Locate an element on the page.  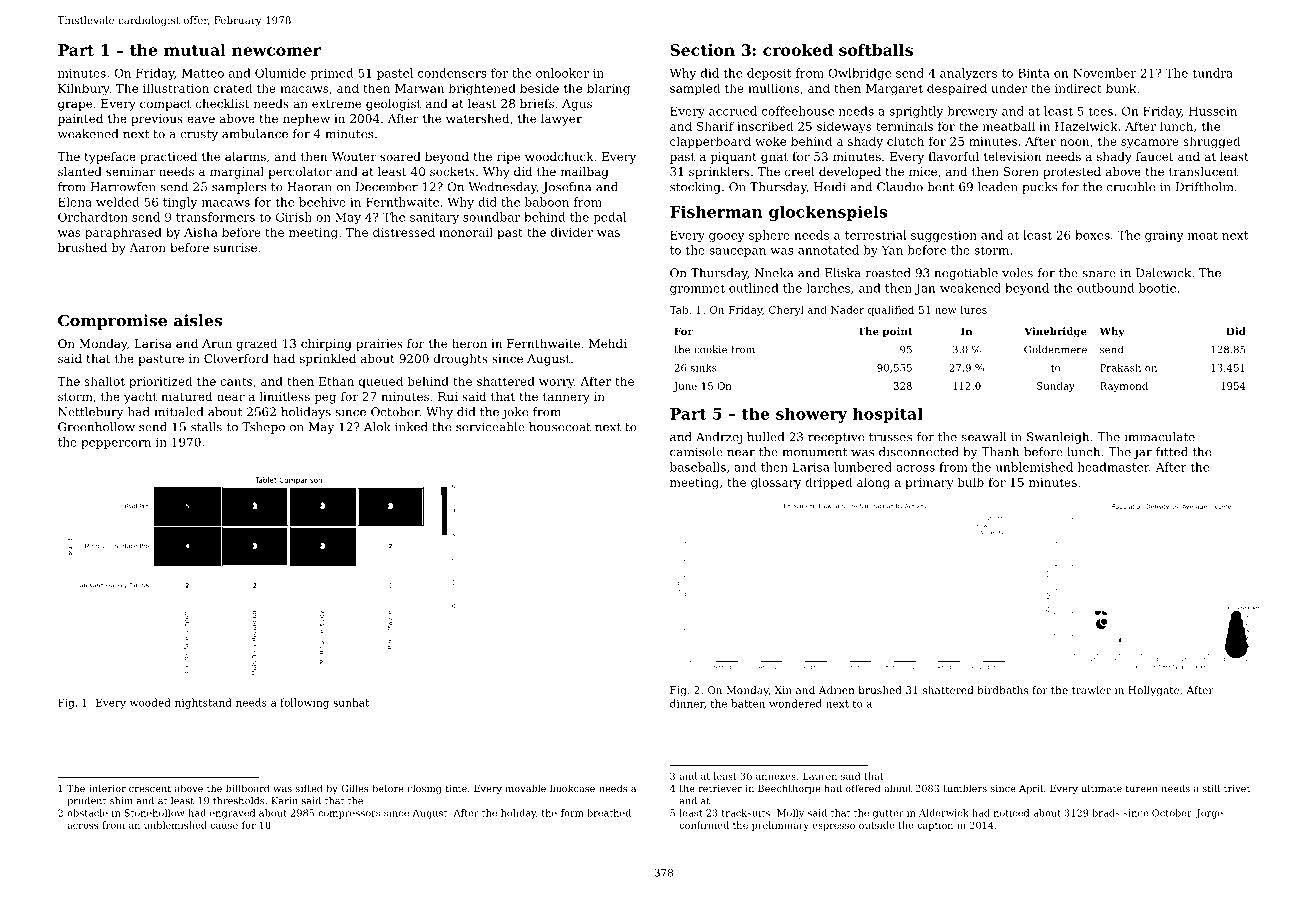
soundbar is located at coordinates (491, 217).
